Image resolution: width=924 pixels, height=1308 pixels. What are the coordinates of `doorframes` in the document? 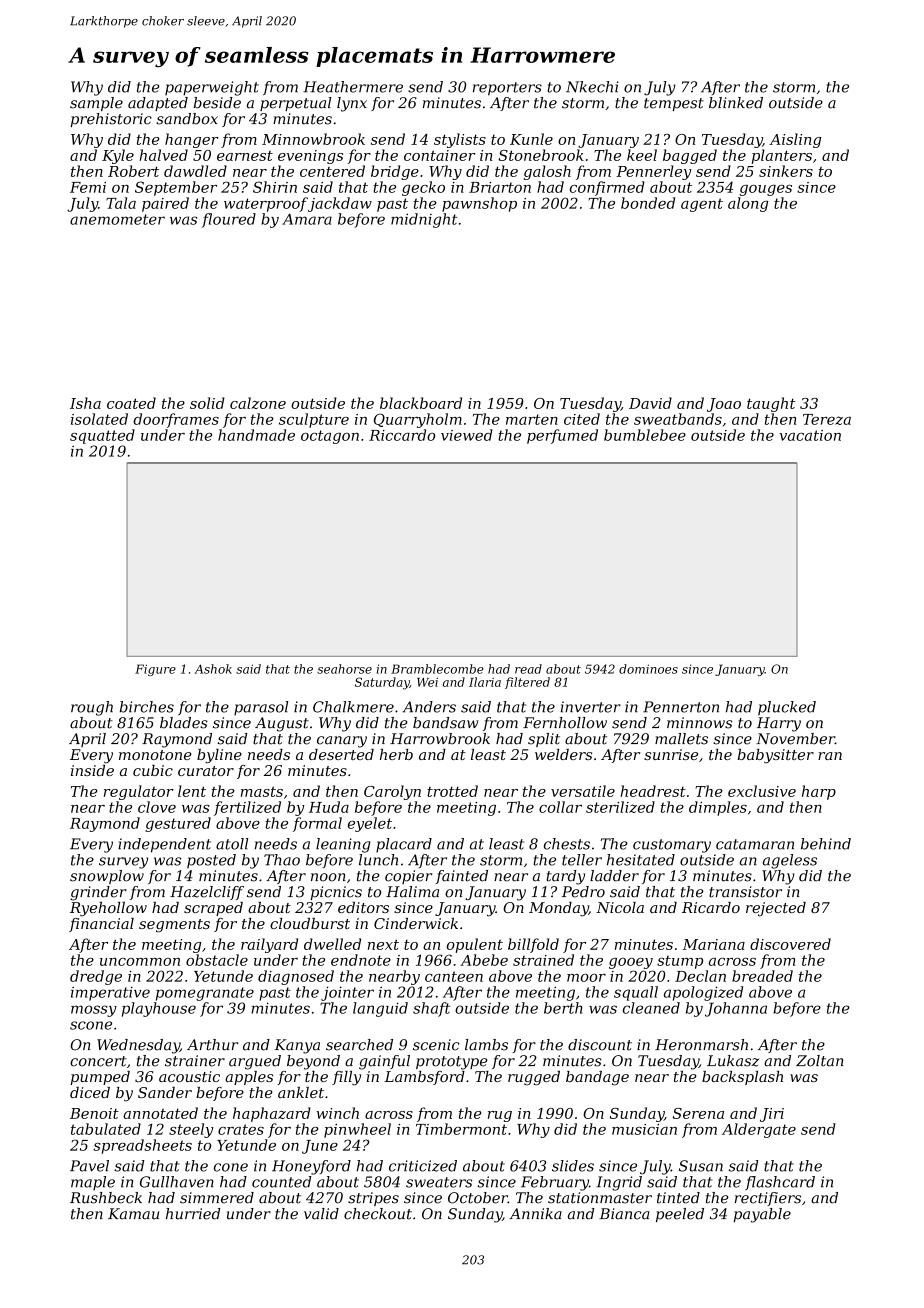 It's located at (176, 420).
